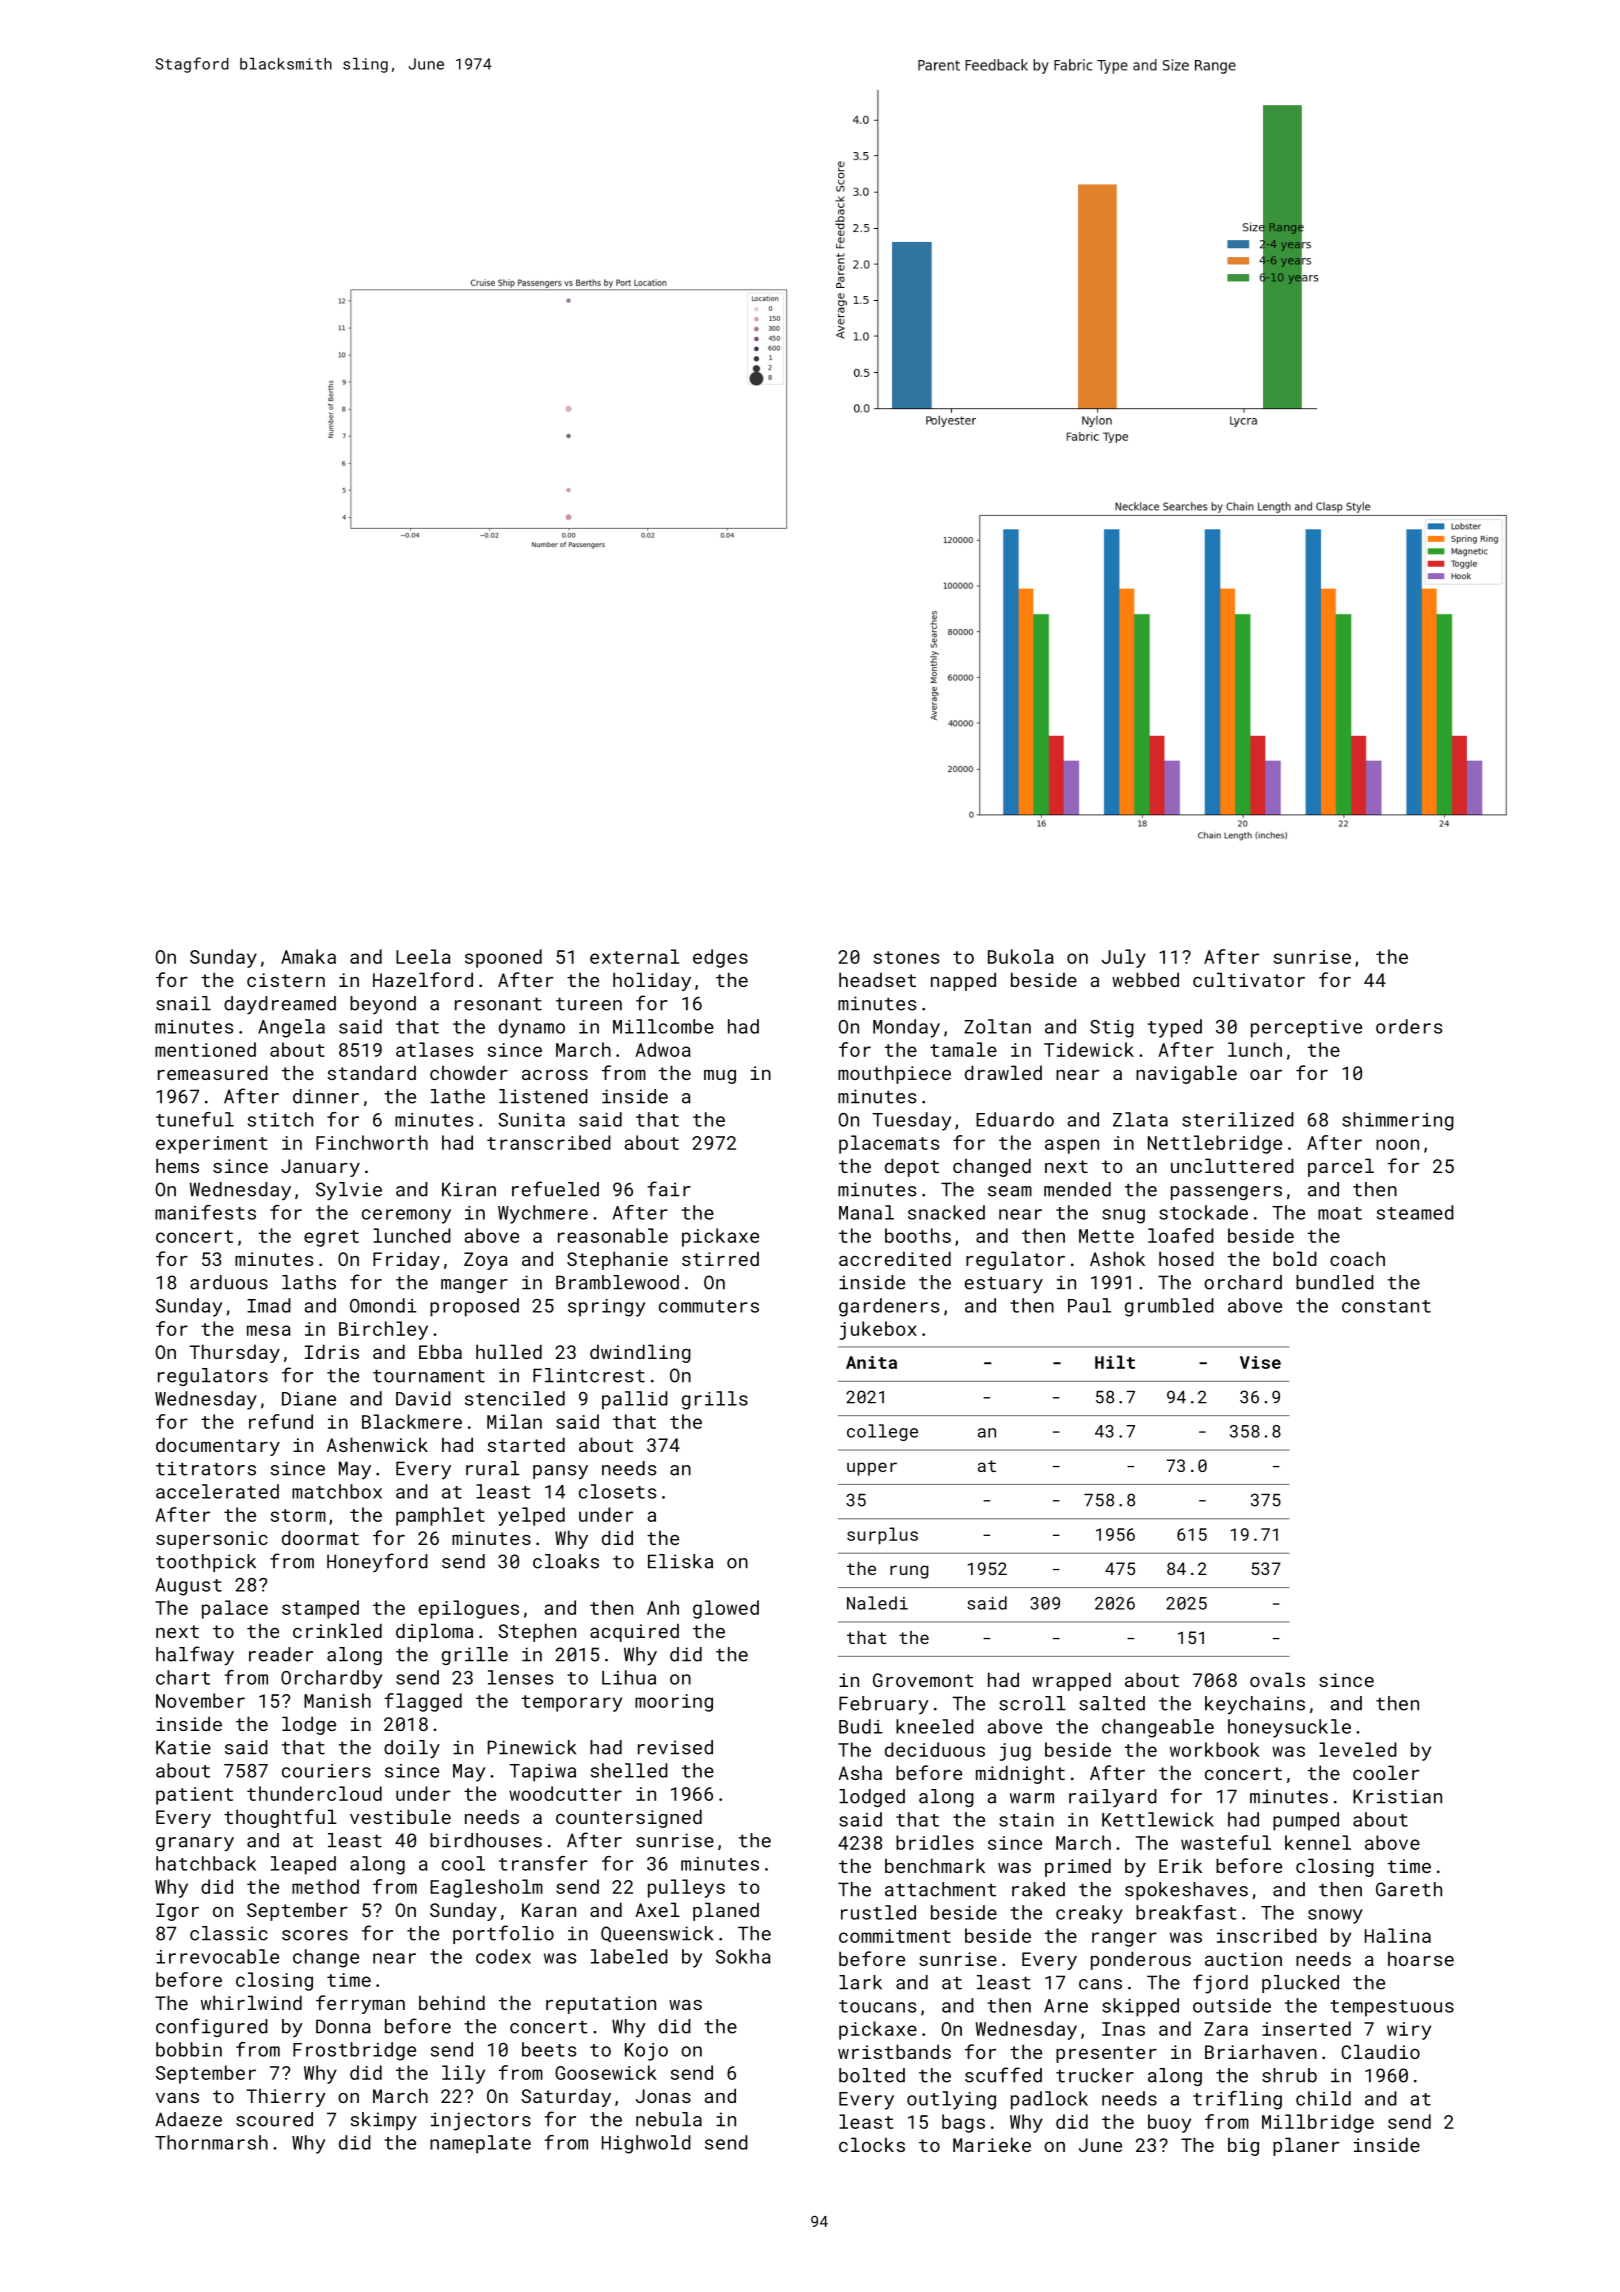 The image size is (1620, 2292). Describe the element at coordinates (183, 1747) in the page. I see `Katie` at that location.
